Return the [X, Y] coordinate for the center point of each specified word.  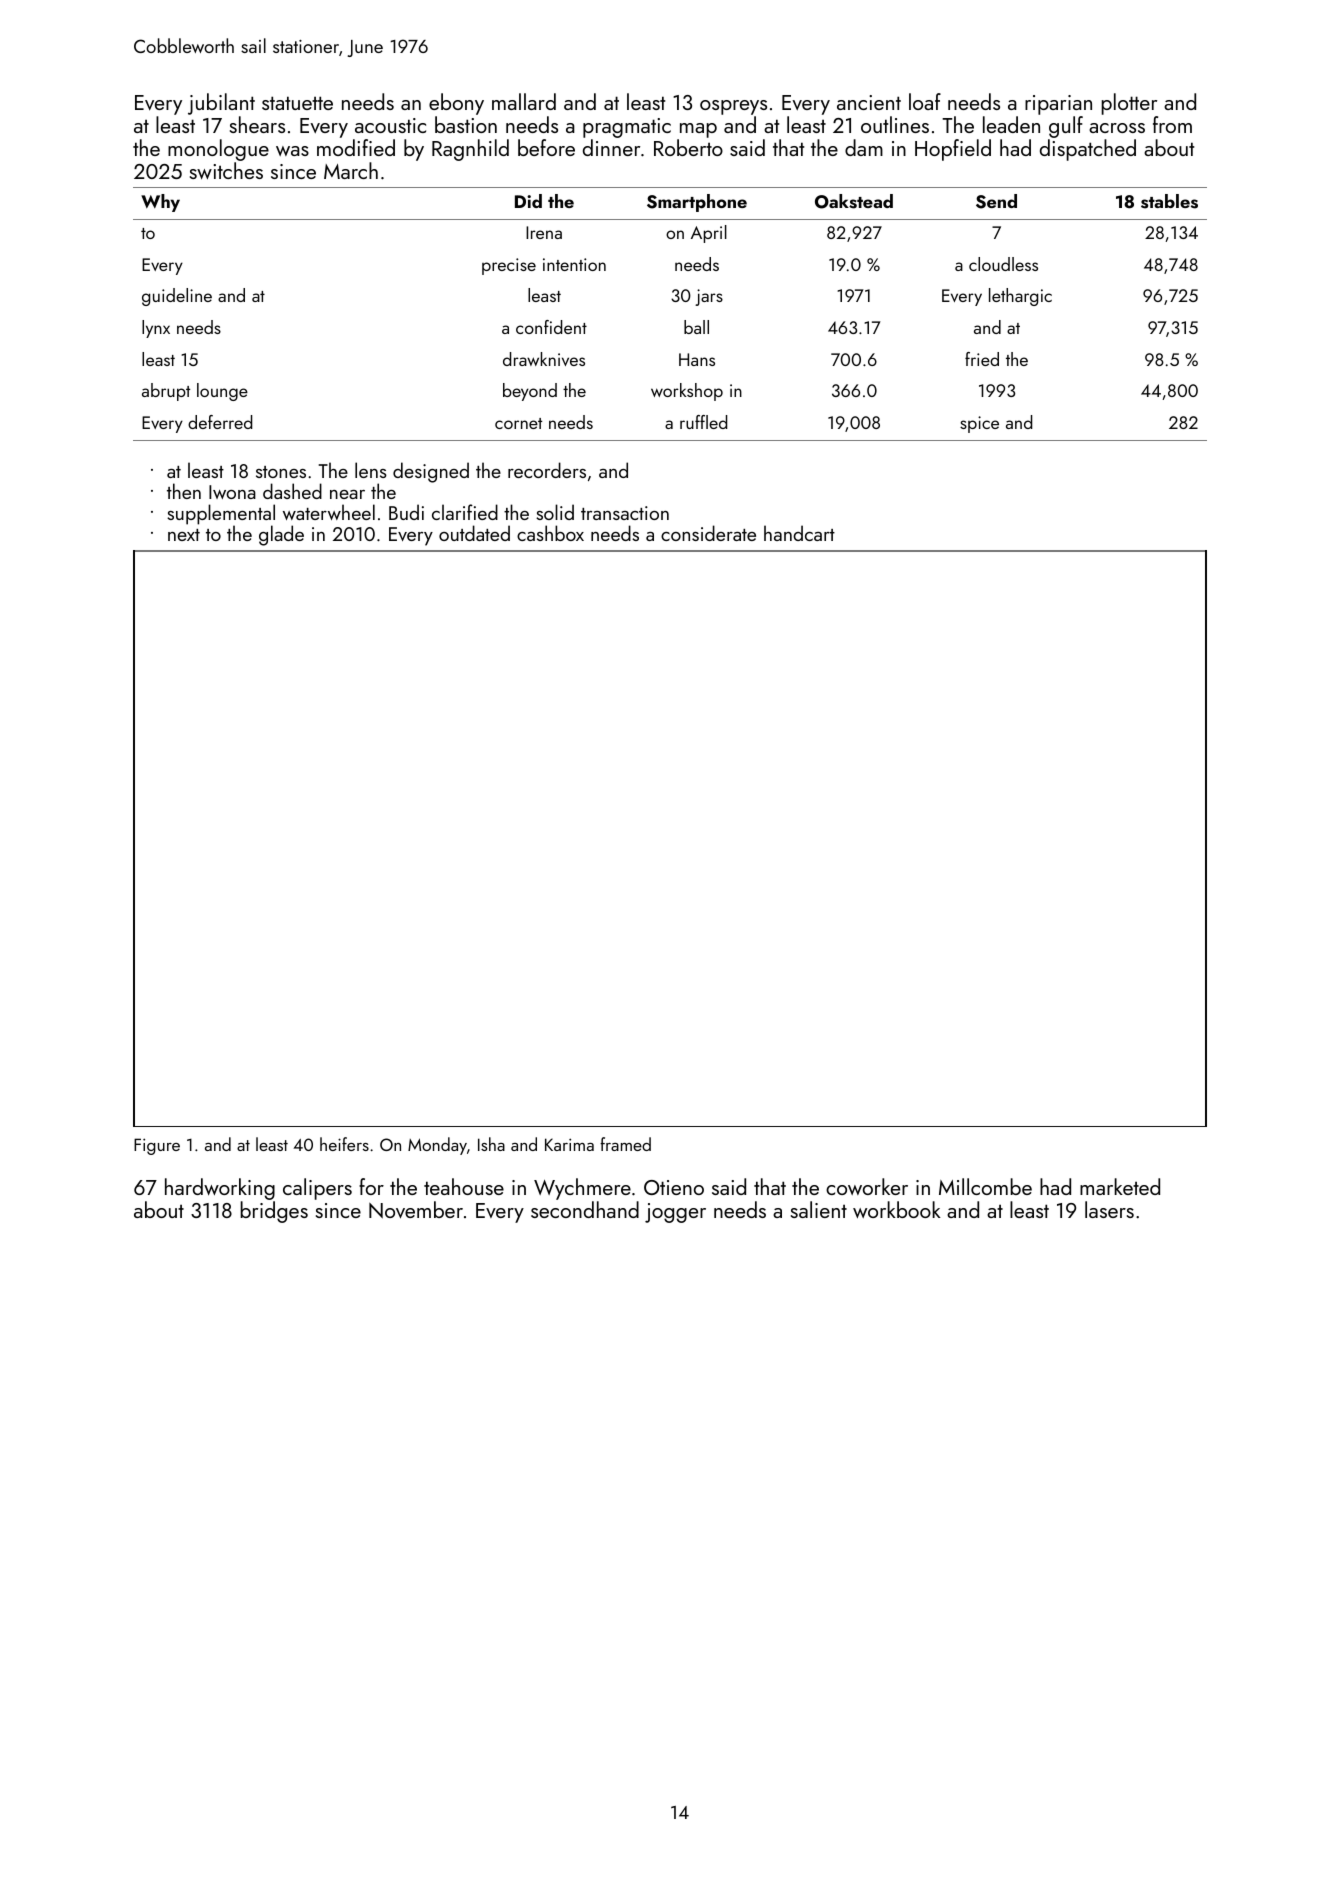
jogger [675, 1213]
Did [528, 201]
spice [979, 424]
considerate [708, 533]
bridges [274, 1212]
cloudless [1003, 264]
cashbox [550, 533]
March [351, 170]
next [184, 535]
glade [281, 535]
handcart [799, 533]
